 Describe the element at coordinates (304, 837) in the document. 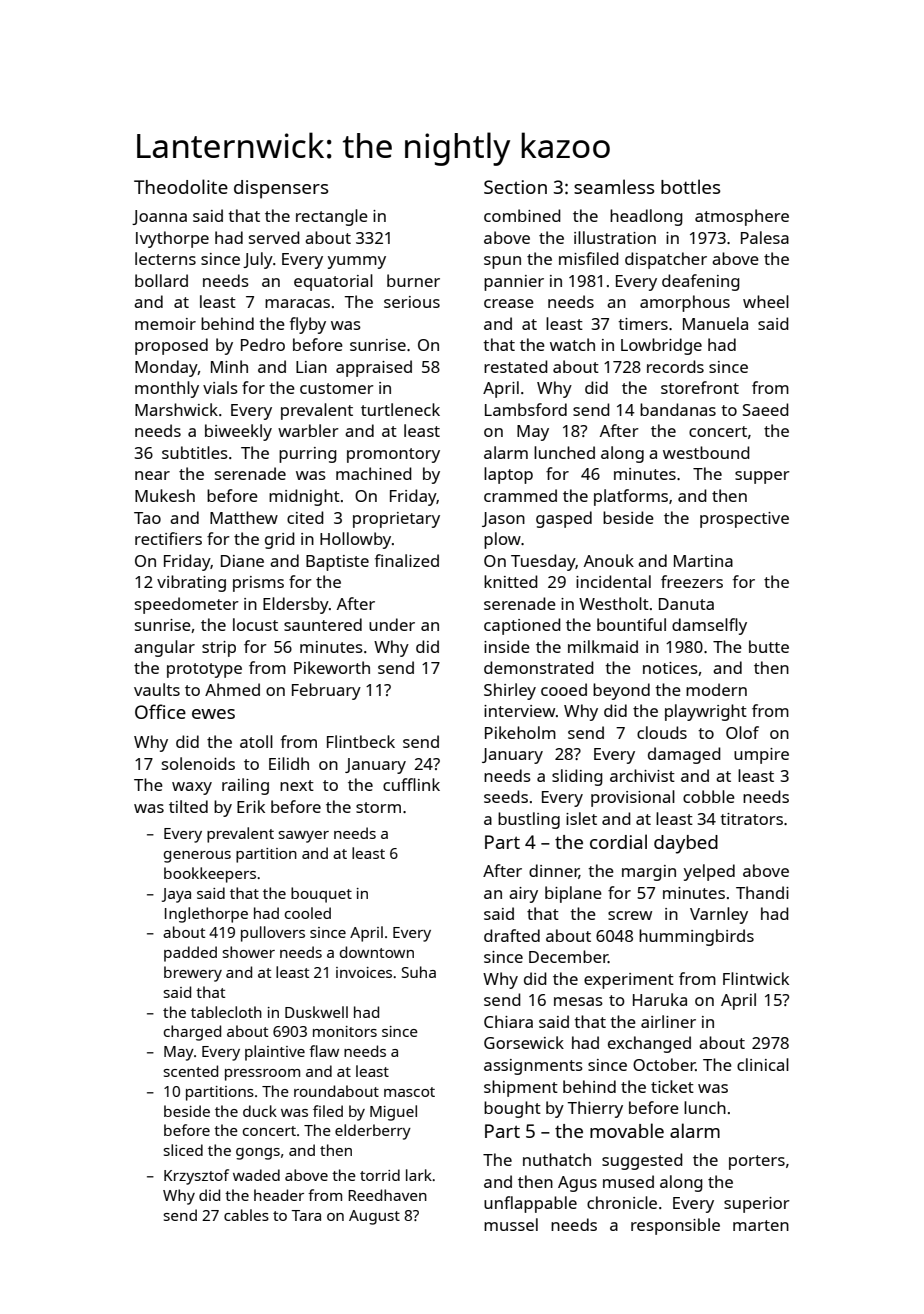

I see `sawyer` at that location.
